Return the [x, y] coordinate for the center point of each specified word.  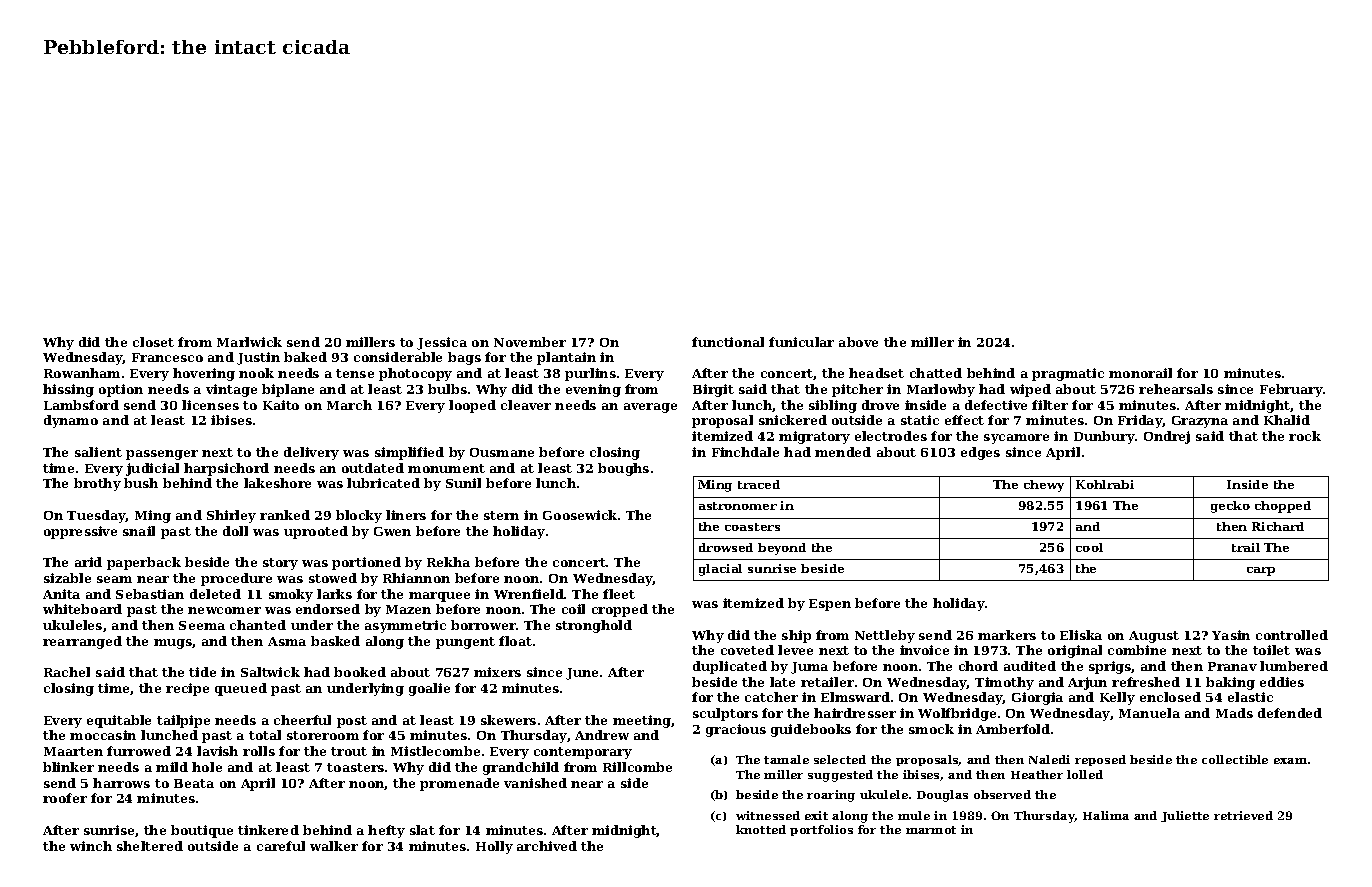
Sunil [463, 483]
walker [334, 846]
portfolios [821, 830]
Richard [1278, 526]
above [858, 342]
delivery [311, 453]
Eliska [1081, 635]
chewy [1044, 486]
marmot [931, 830]
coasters [752, 527]
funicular [801, 342]
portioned [366, 563]
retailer [827, 682]
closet [153, 342]
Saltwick [270, 672]
